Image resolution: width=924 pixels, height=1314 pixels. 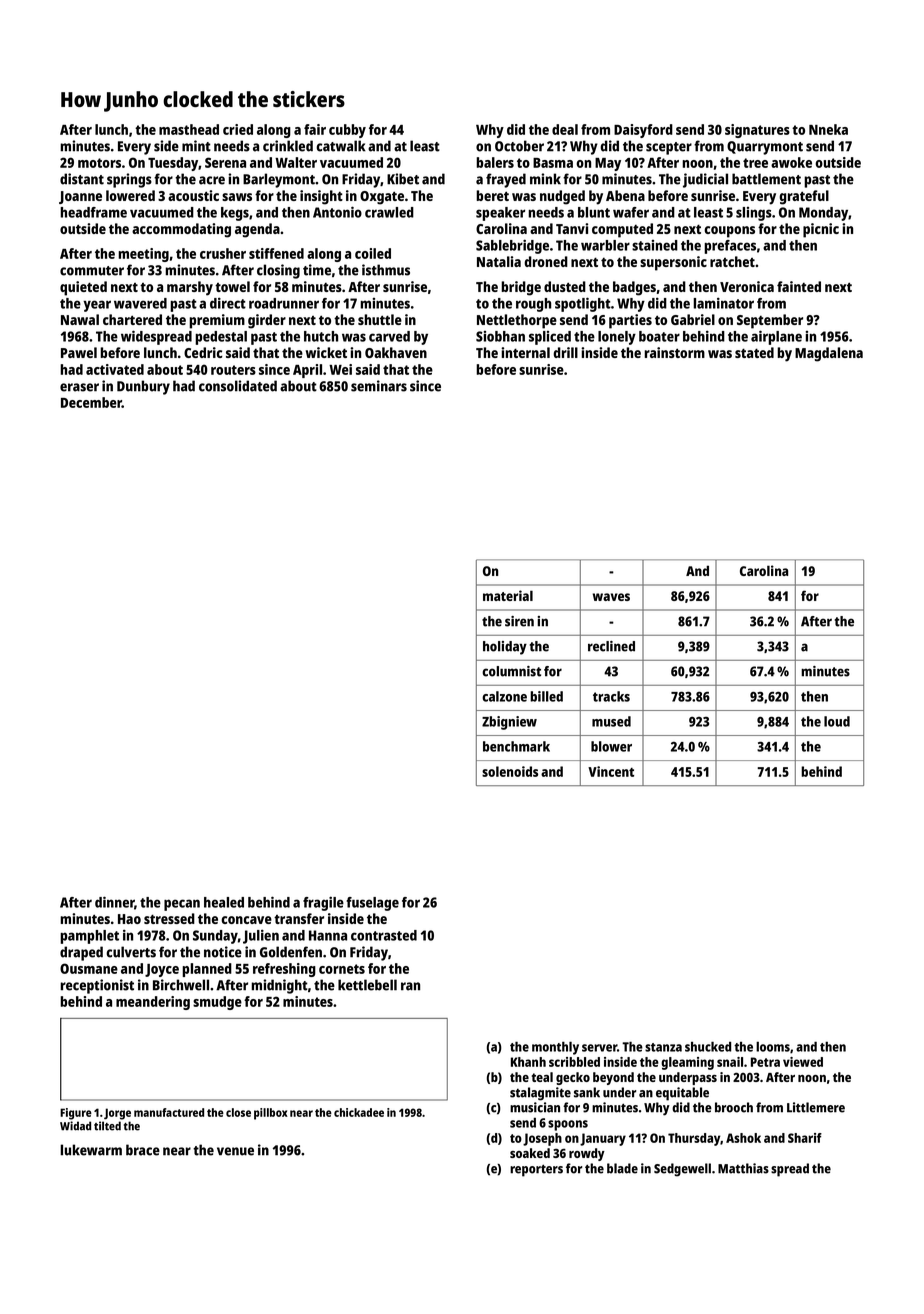 I want to click on speaker, so click(x=500, y=214).
